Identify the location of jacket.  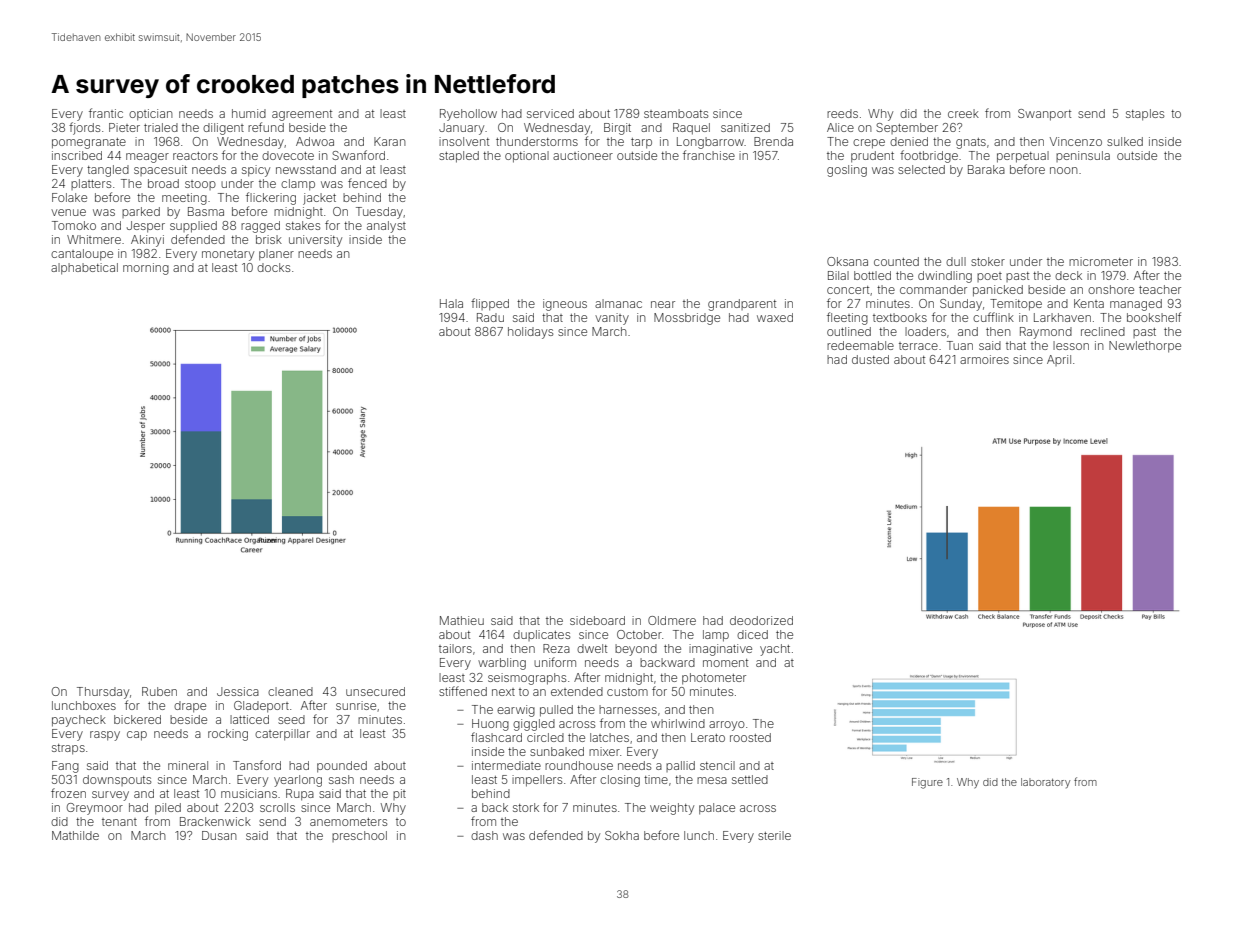
(319, 199).
